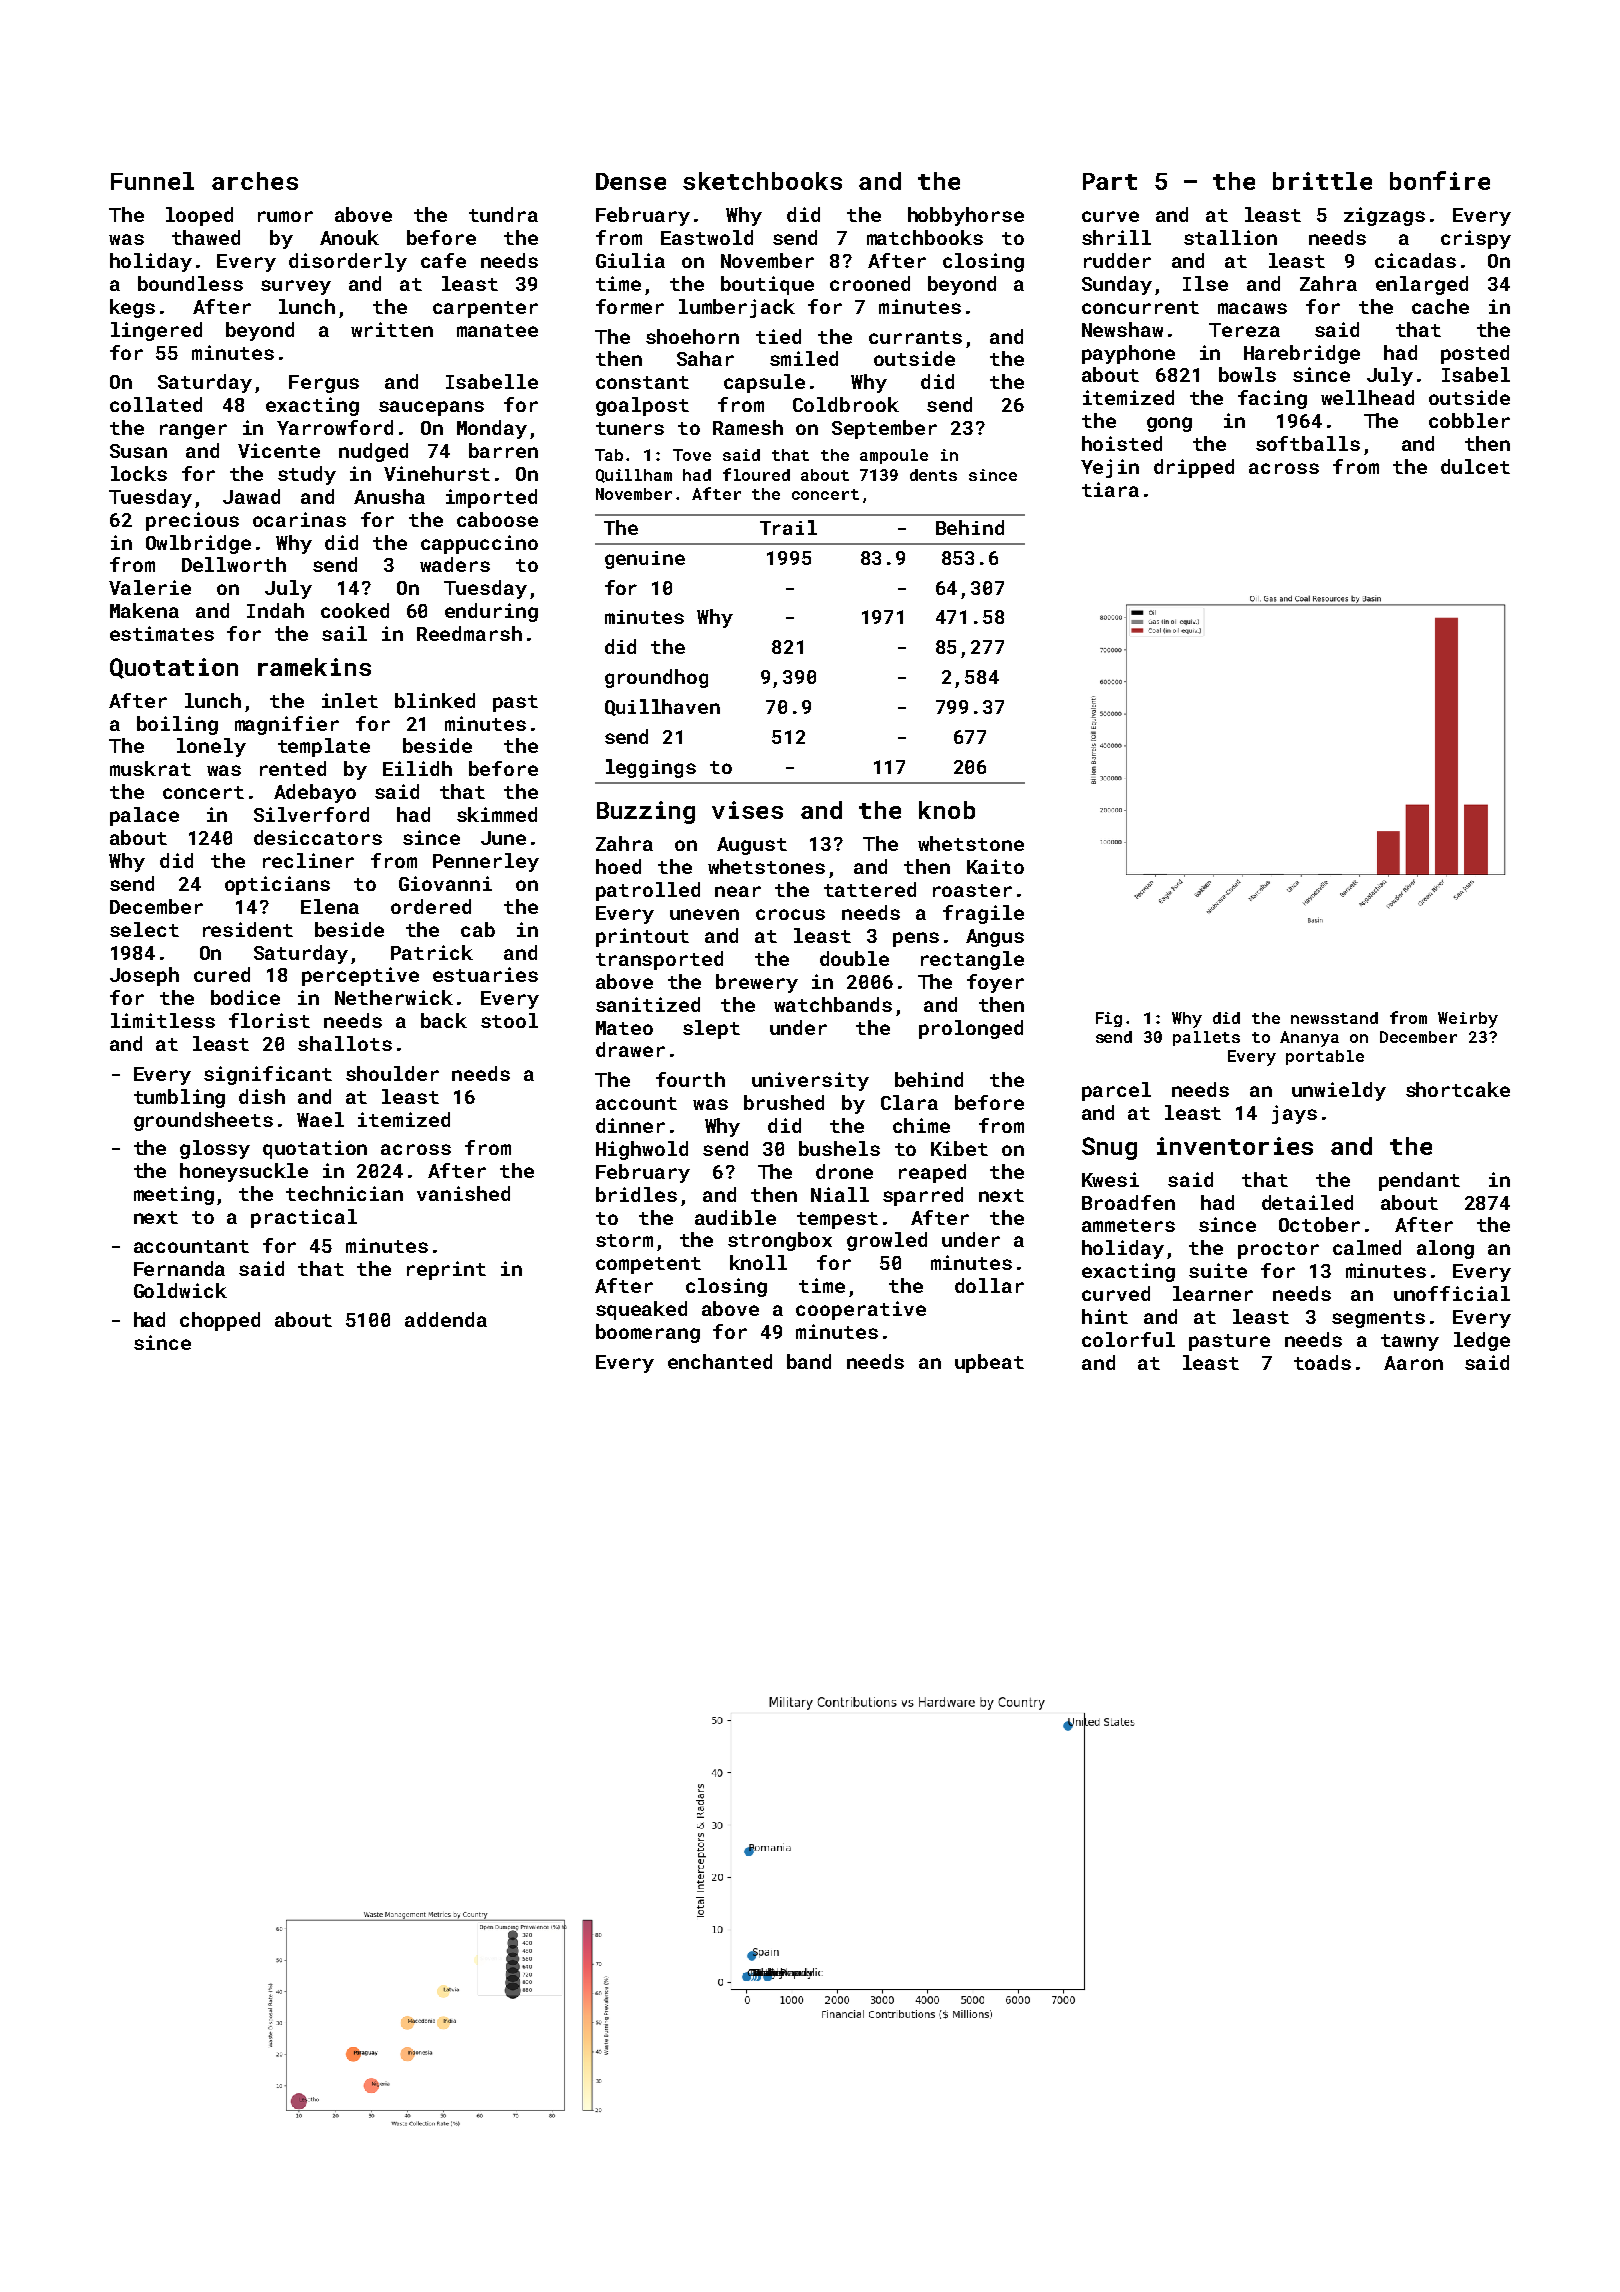  What do you see at coordinates (1110, 489) in the screenshot?
I see `tiara` at bounding box center [1110, 489].
